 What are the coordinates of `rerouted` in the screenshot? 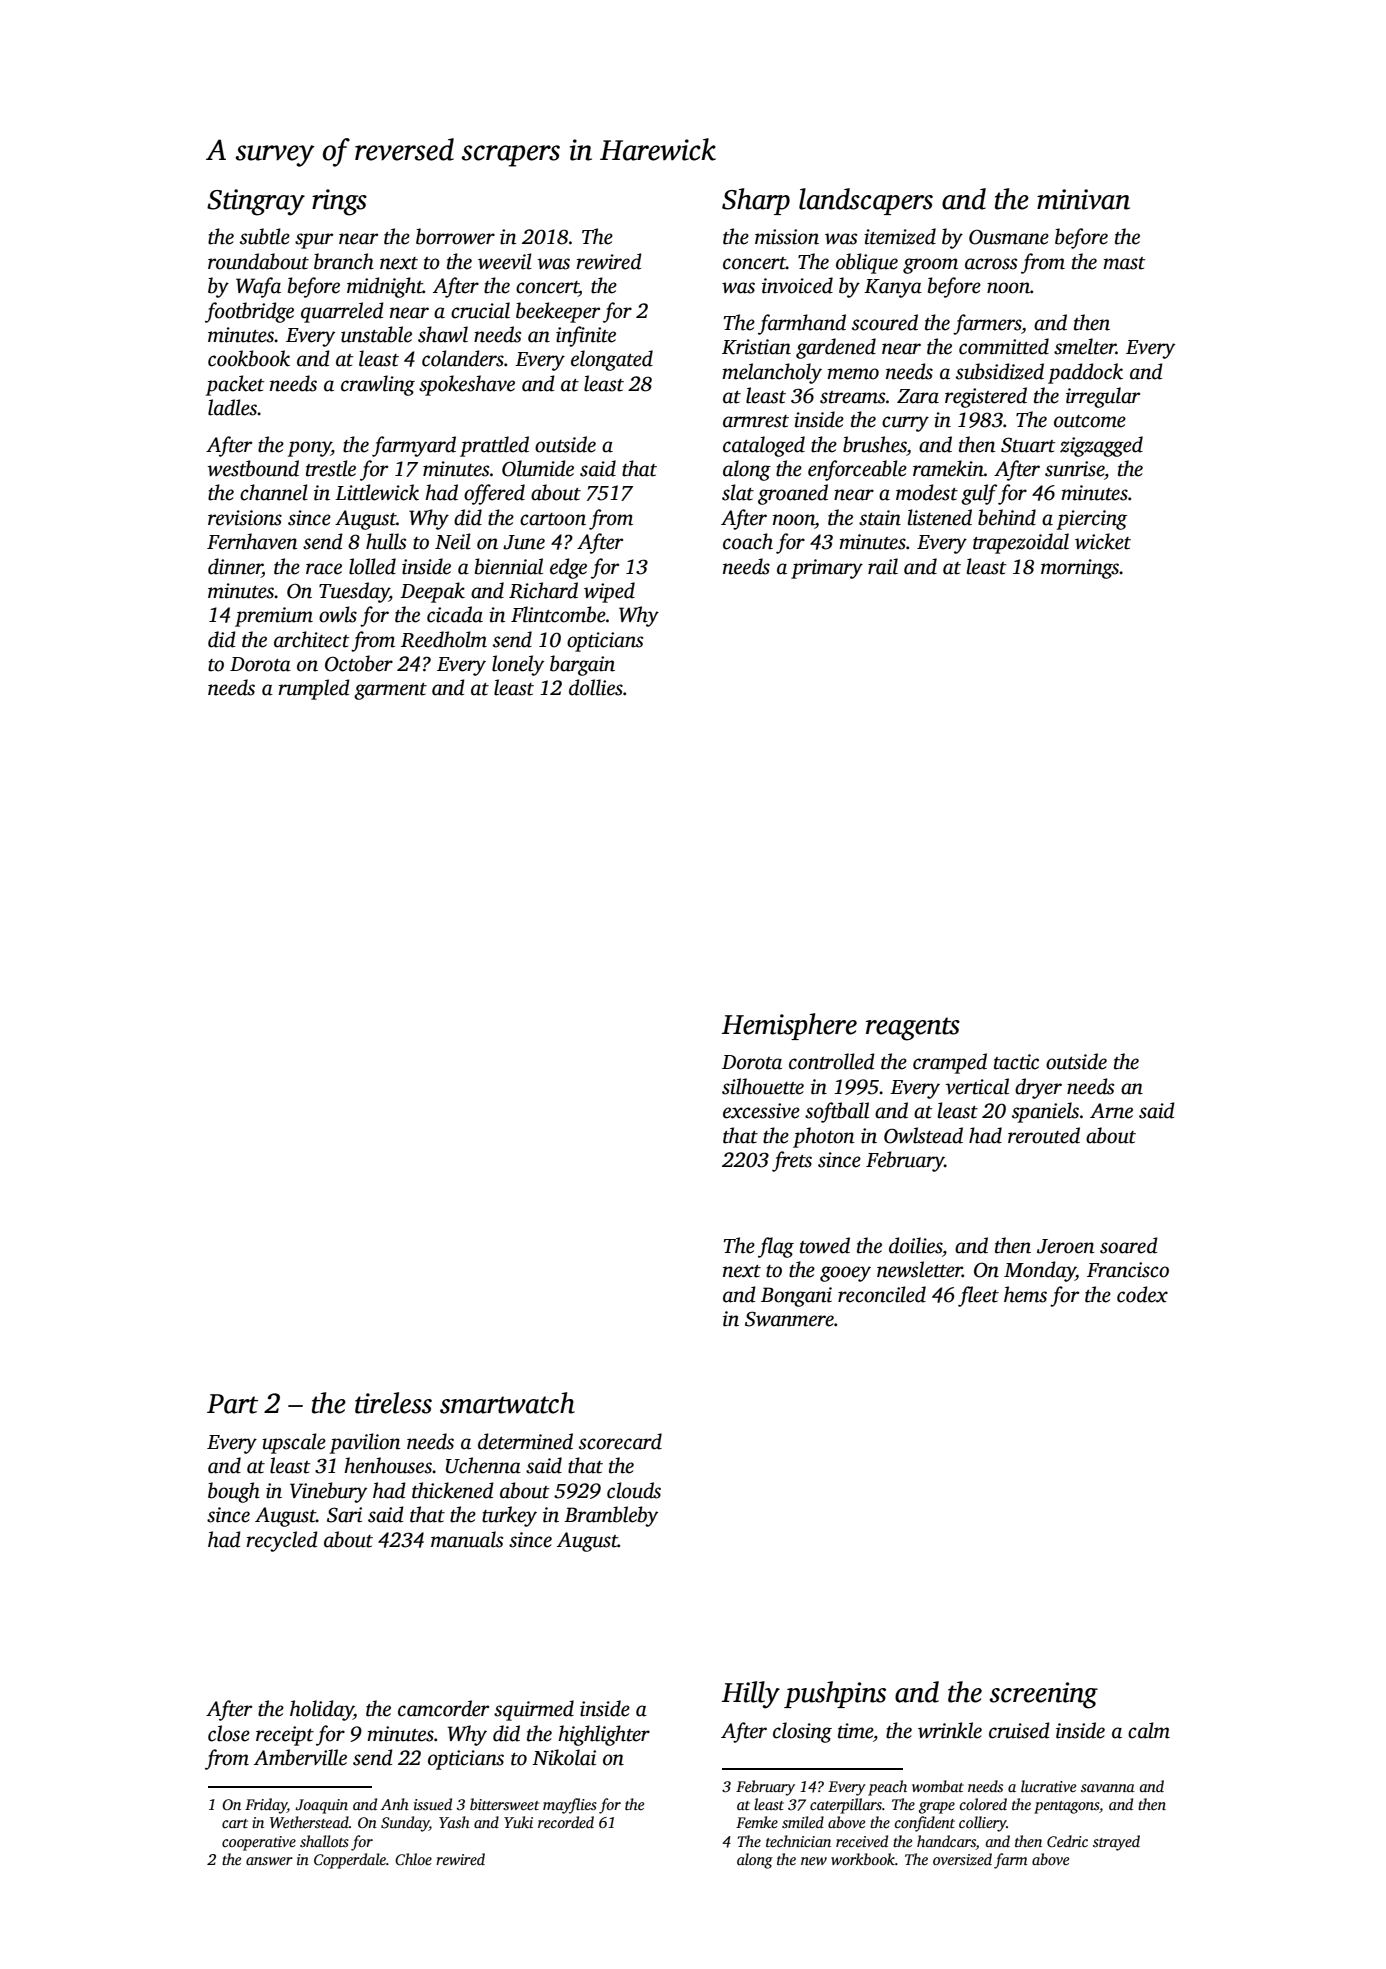 It's located at (1044, 1135).
